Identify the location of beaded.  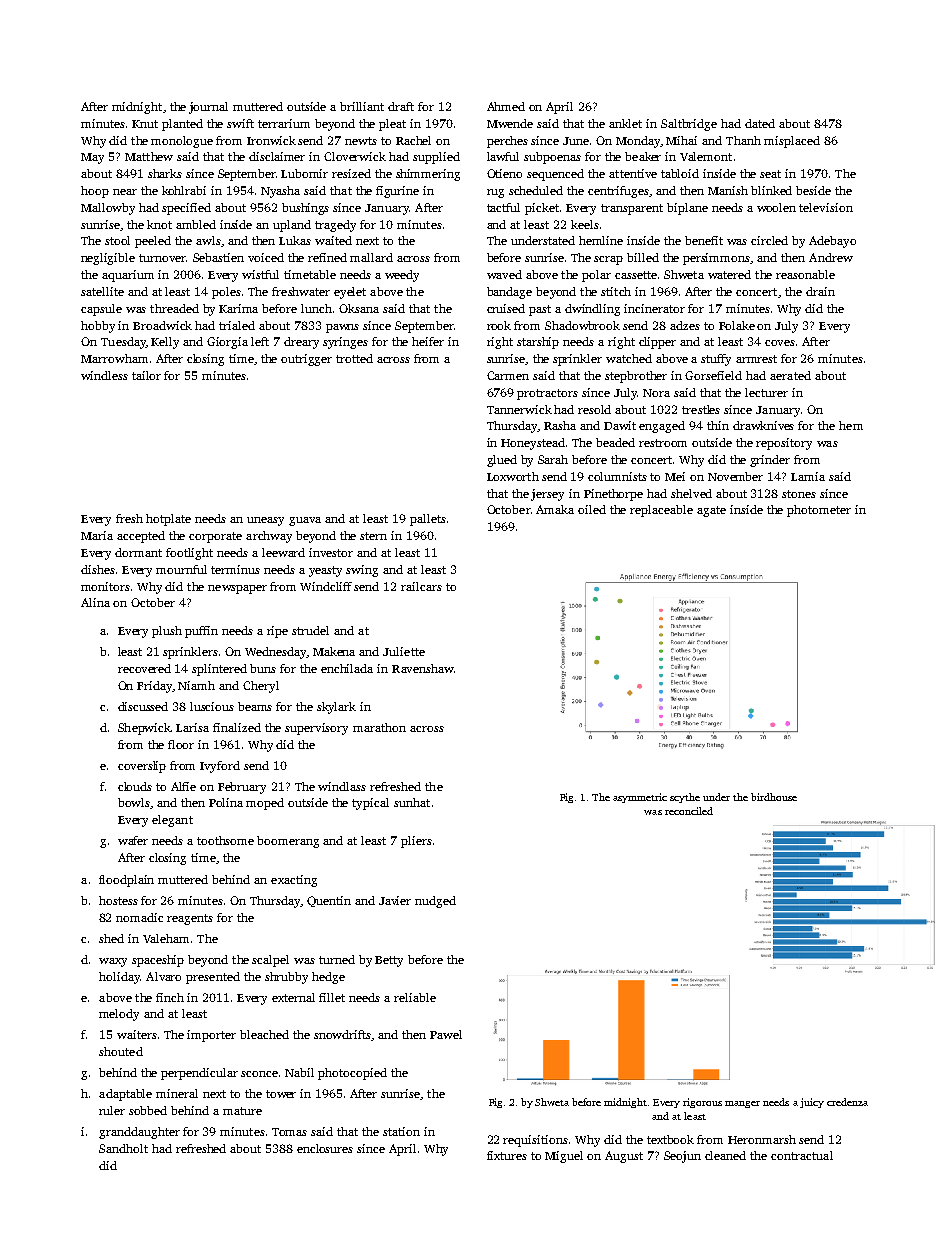
(615, 442).
